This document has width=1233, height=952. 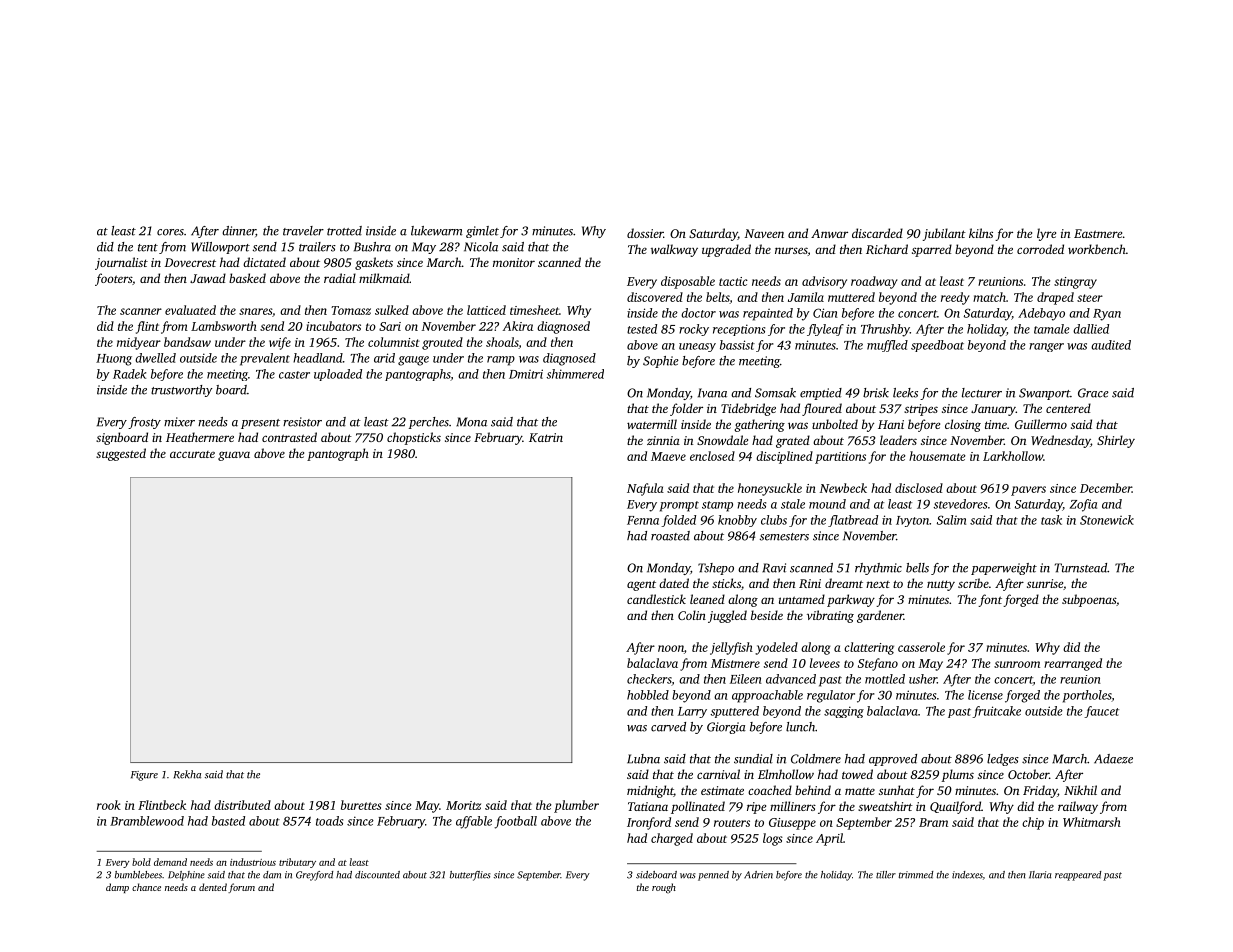 What do you see at coordinates (241, 888) in the document?
I see `forum` at bounding box center [241, 888].
